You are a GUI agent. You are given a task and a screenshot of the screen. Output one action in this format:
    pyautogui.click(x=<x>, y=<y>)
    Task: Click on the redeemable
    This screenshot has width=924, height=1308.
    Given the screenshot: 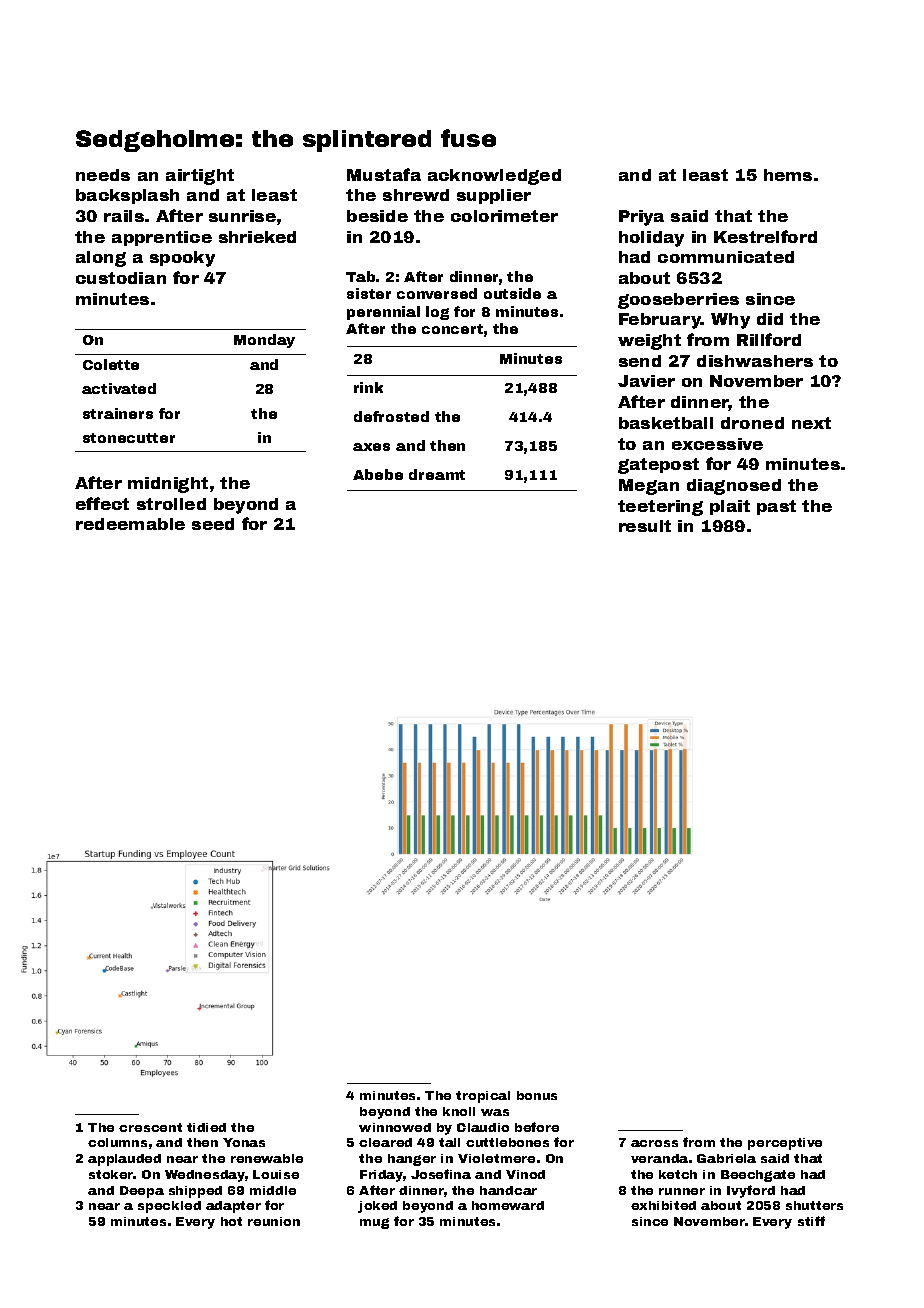 What is the action you would take?
    pyautogui.click(x=130, y=524)
